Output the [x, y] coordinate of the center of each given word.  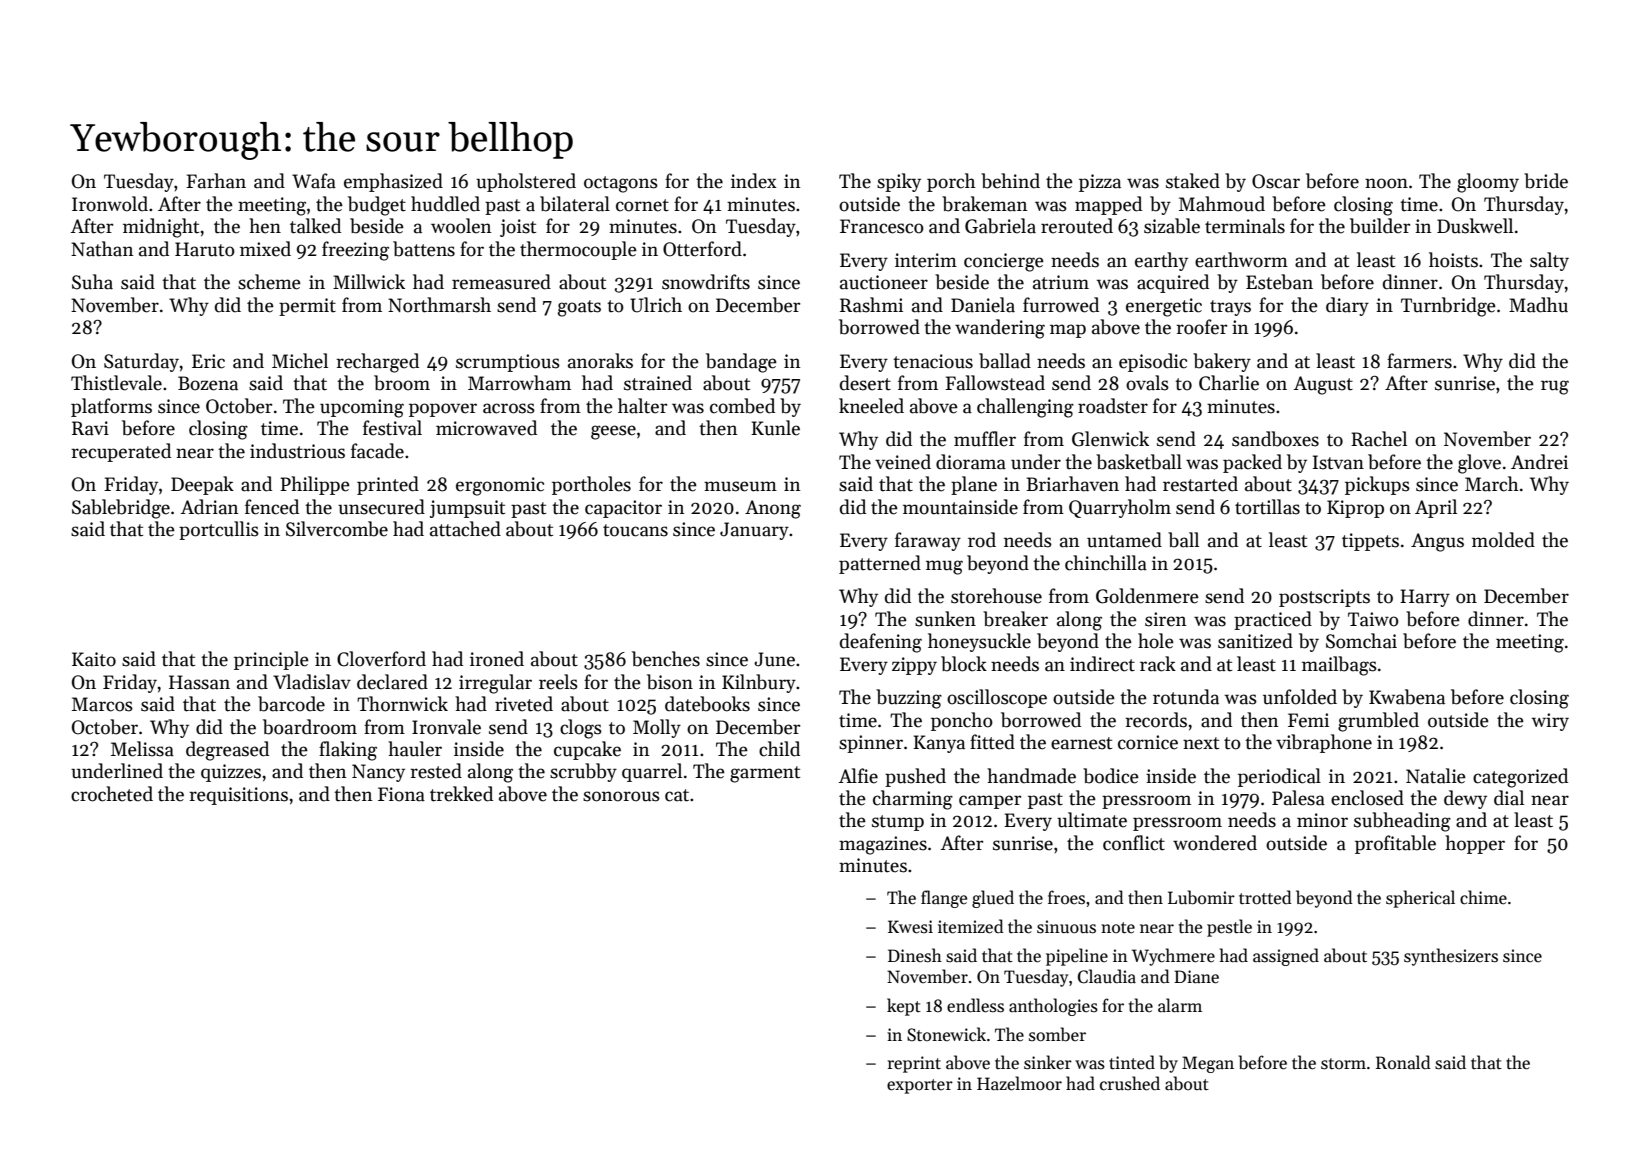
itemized [971, 926]
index [754, 181]
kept [904, 1007]
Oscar [1276, 181]
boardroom [310, 727]
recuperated [121, 452]
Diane [1196, 977]
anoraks [600, 361]
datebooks [707, 704]
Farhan [216, 181]
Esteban [1279, 282]
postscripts [1324, 598]
